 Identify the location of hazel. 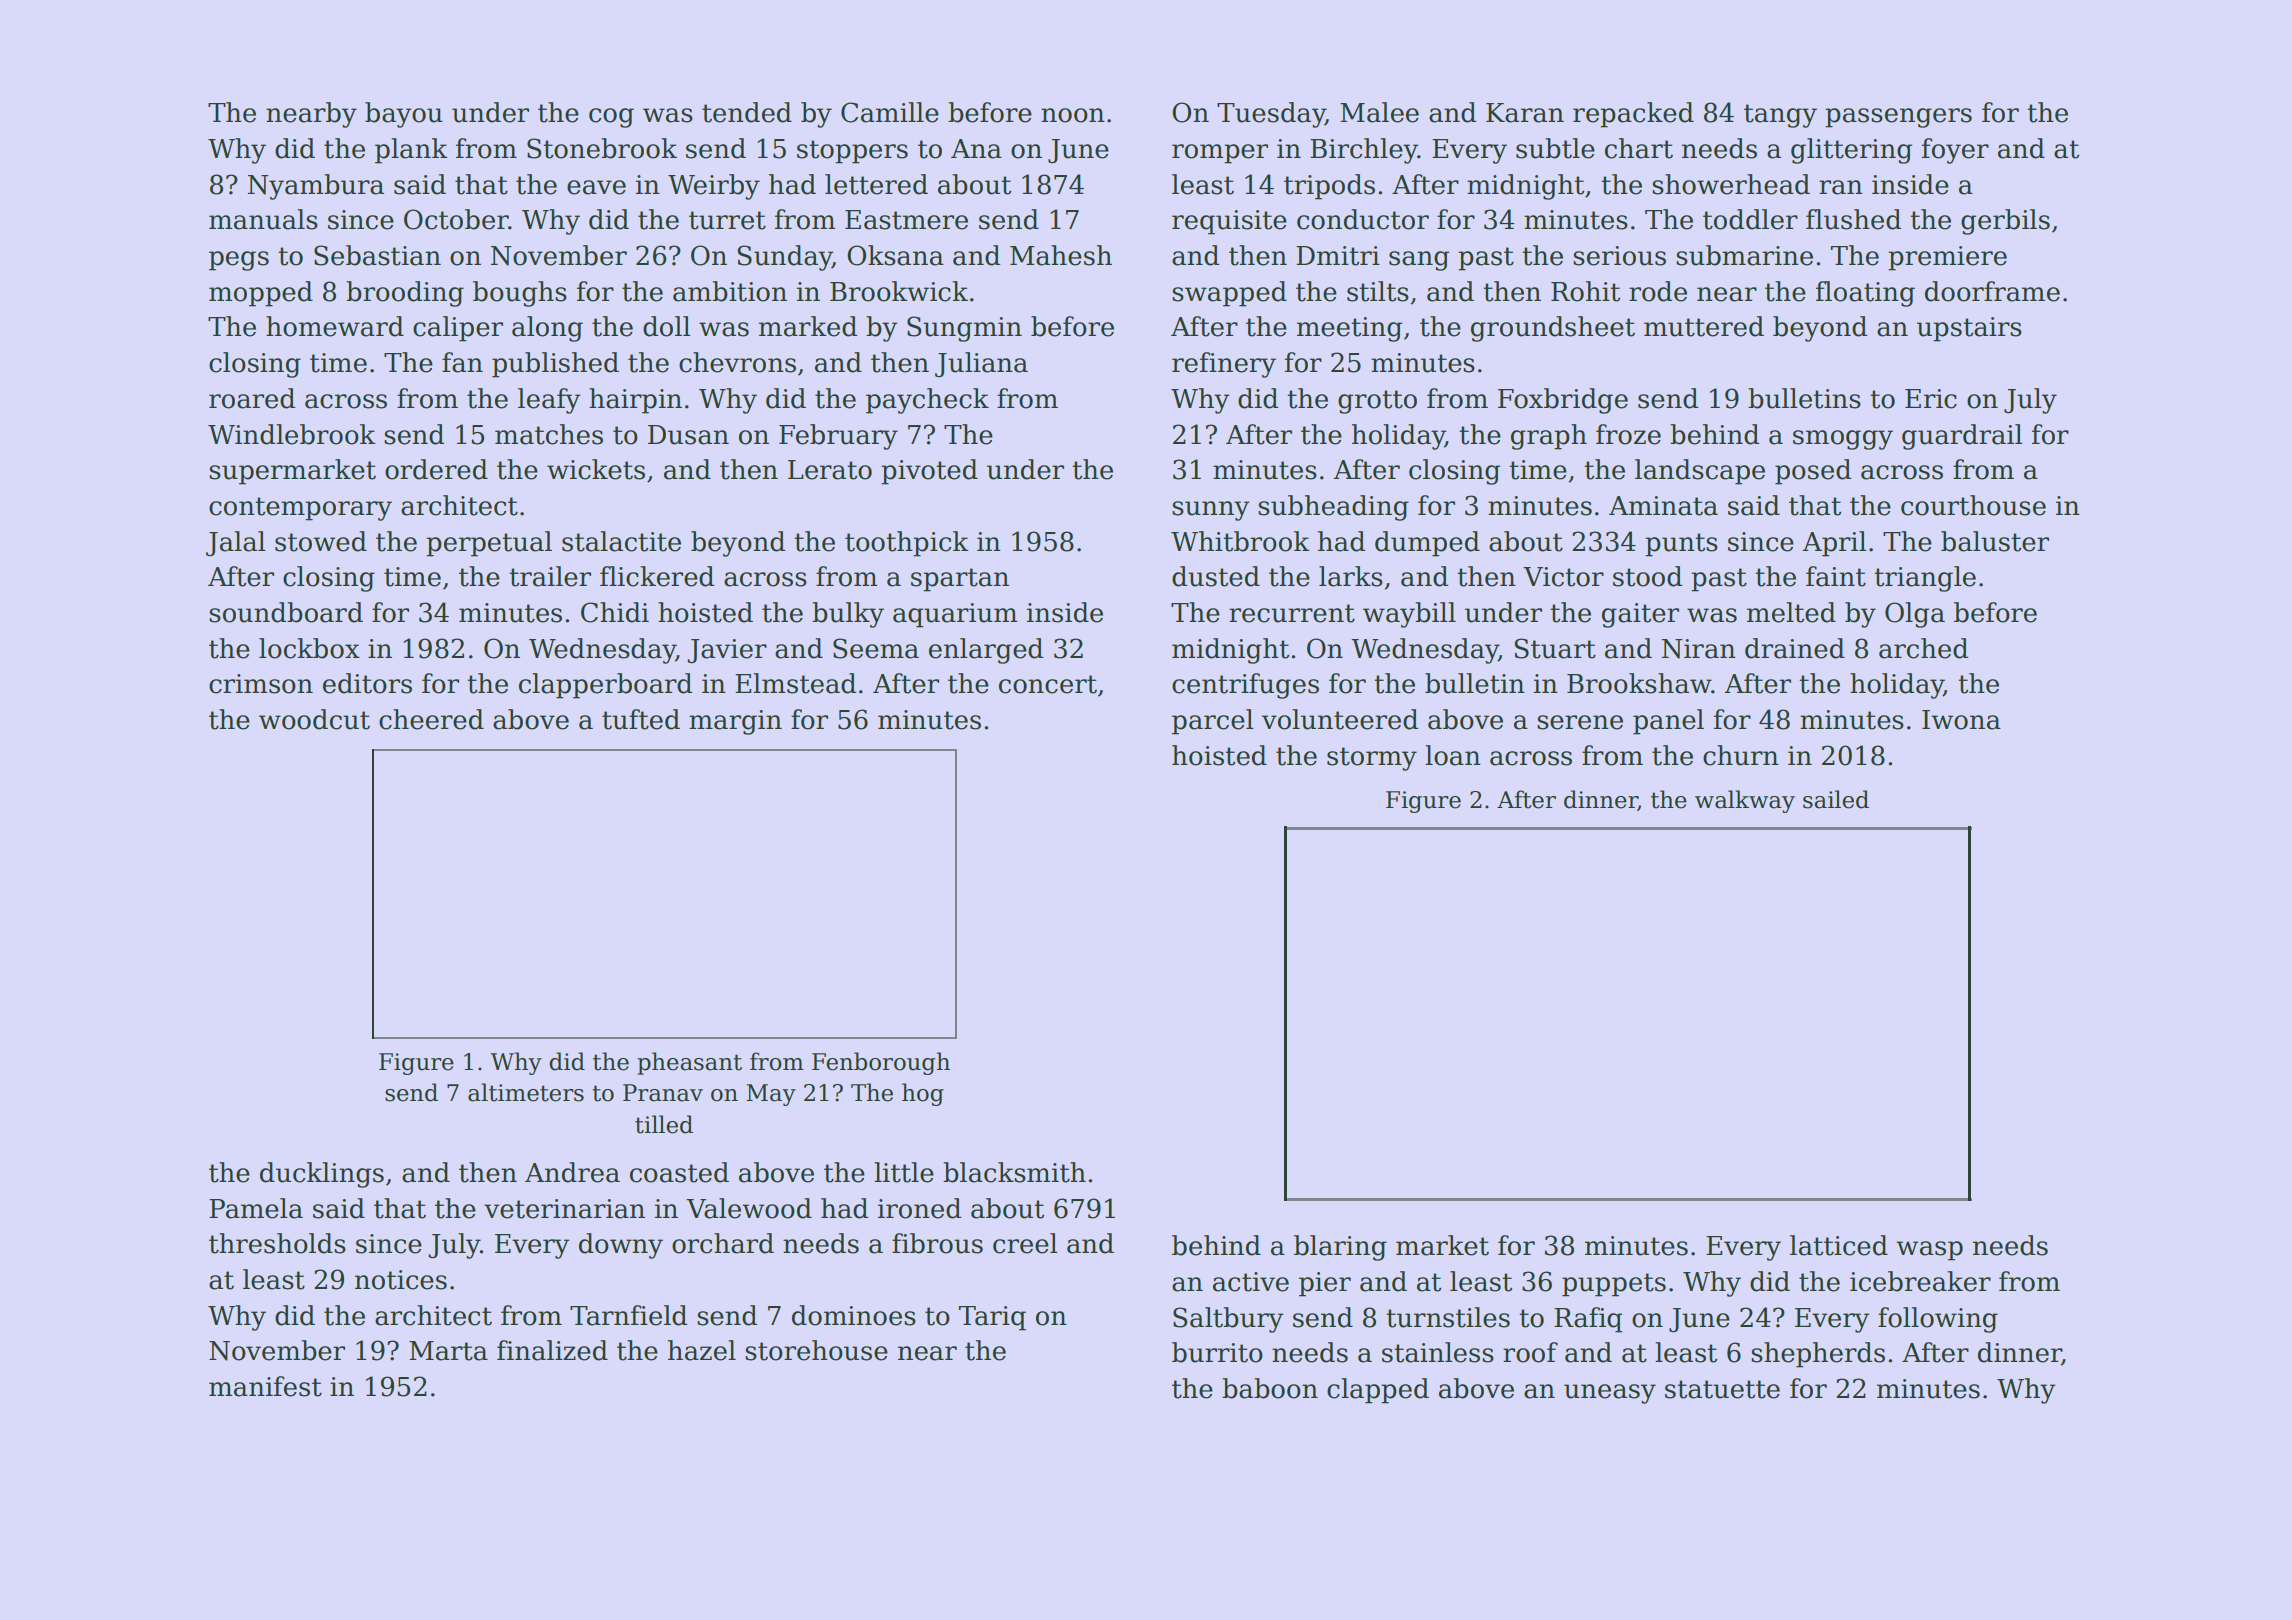
(702, 1350).
